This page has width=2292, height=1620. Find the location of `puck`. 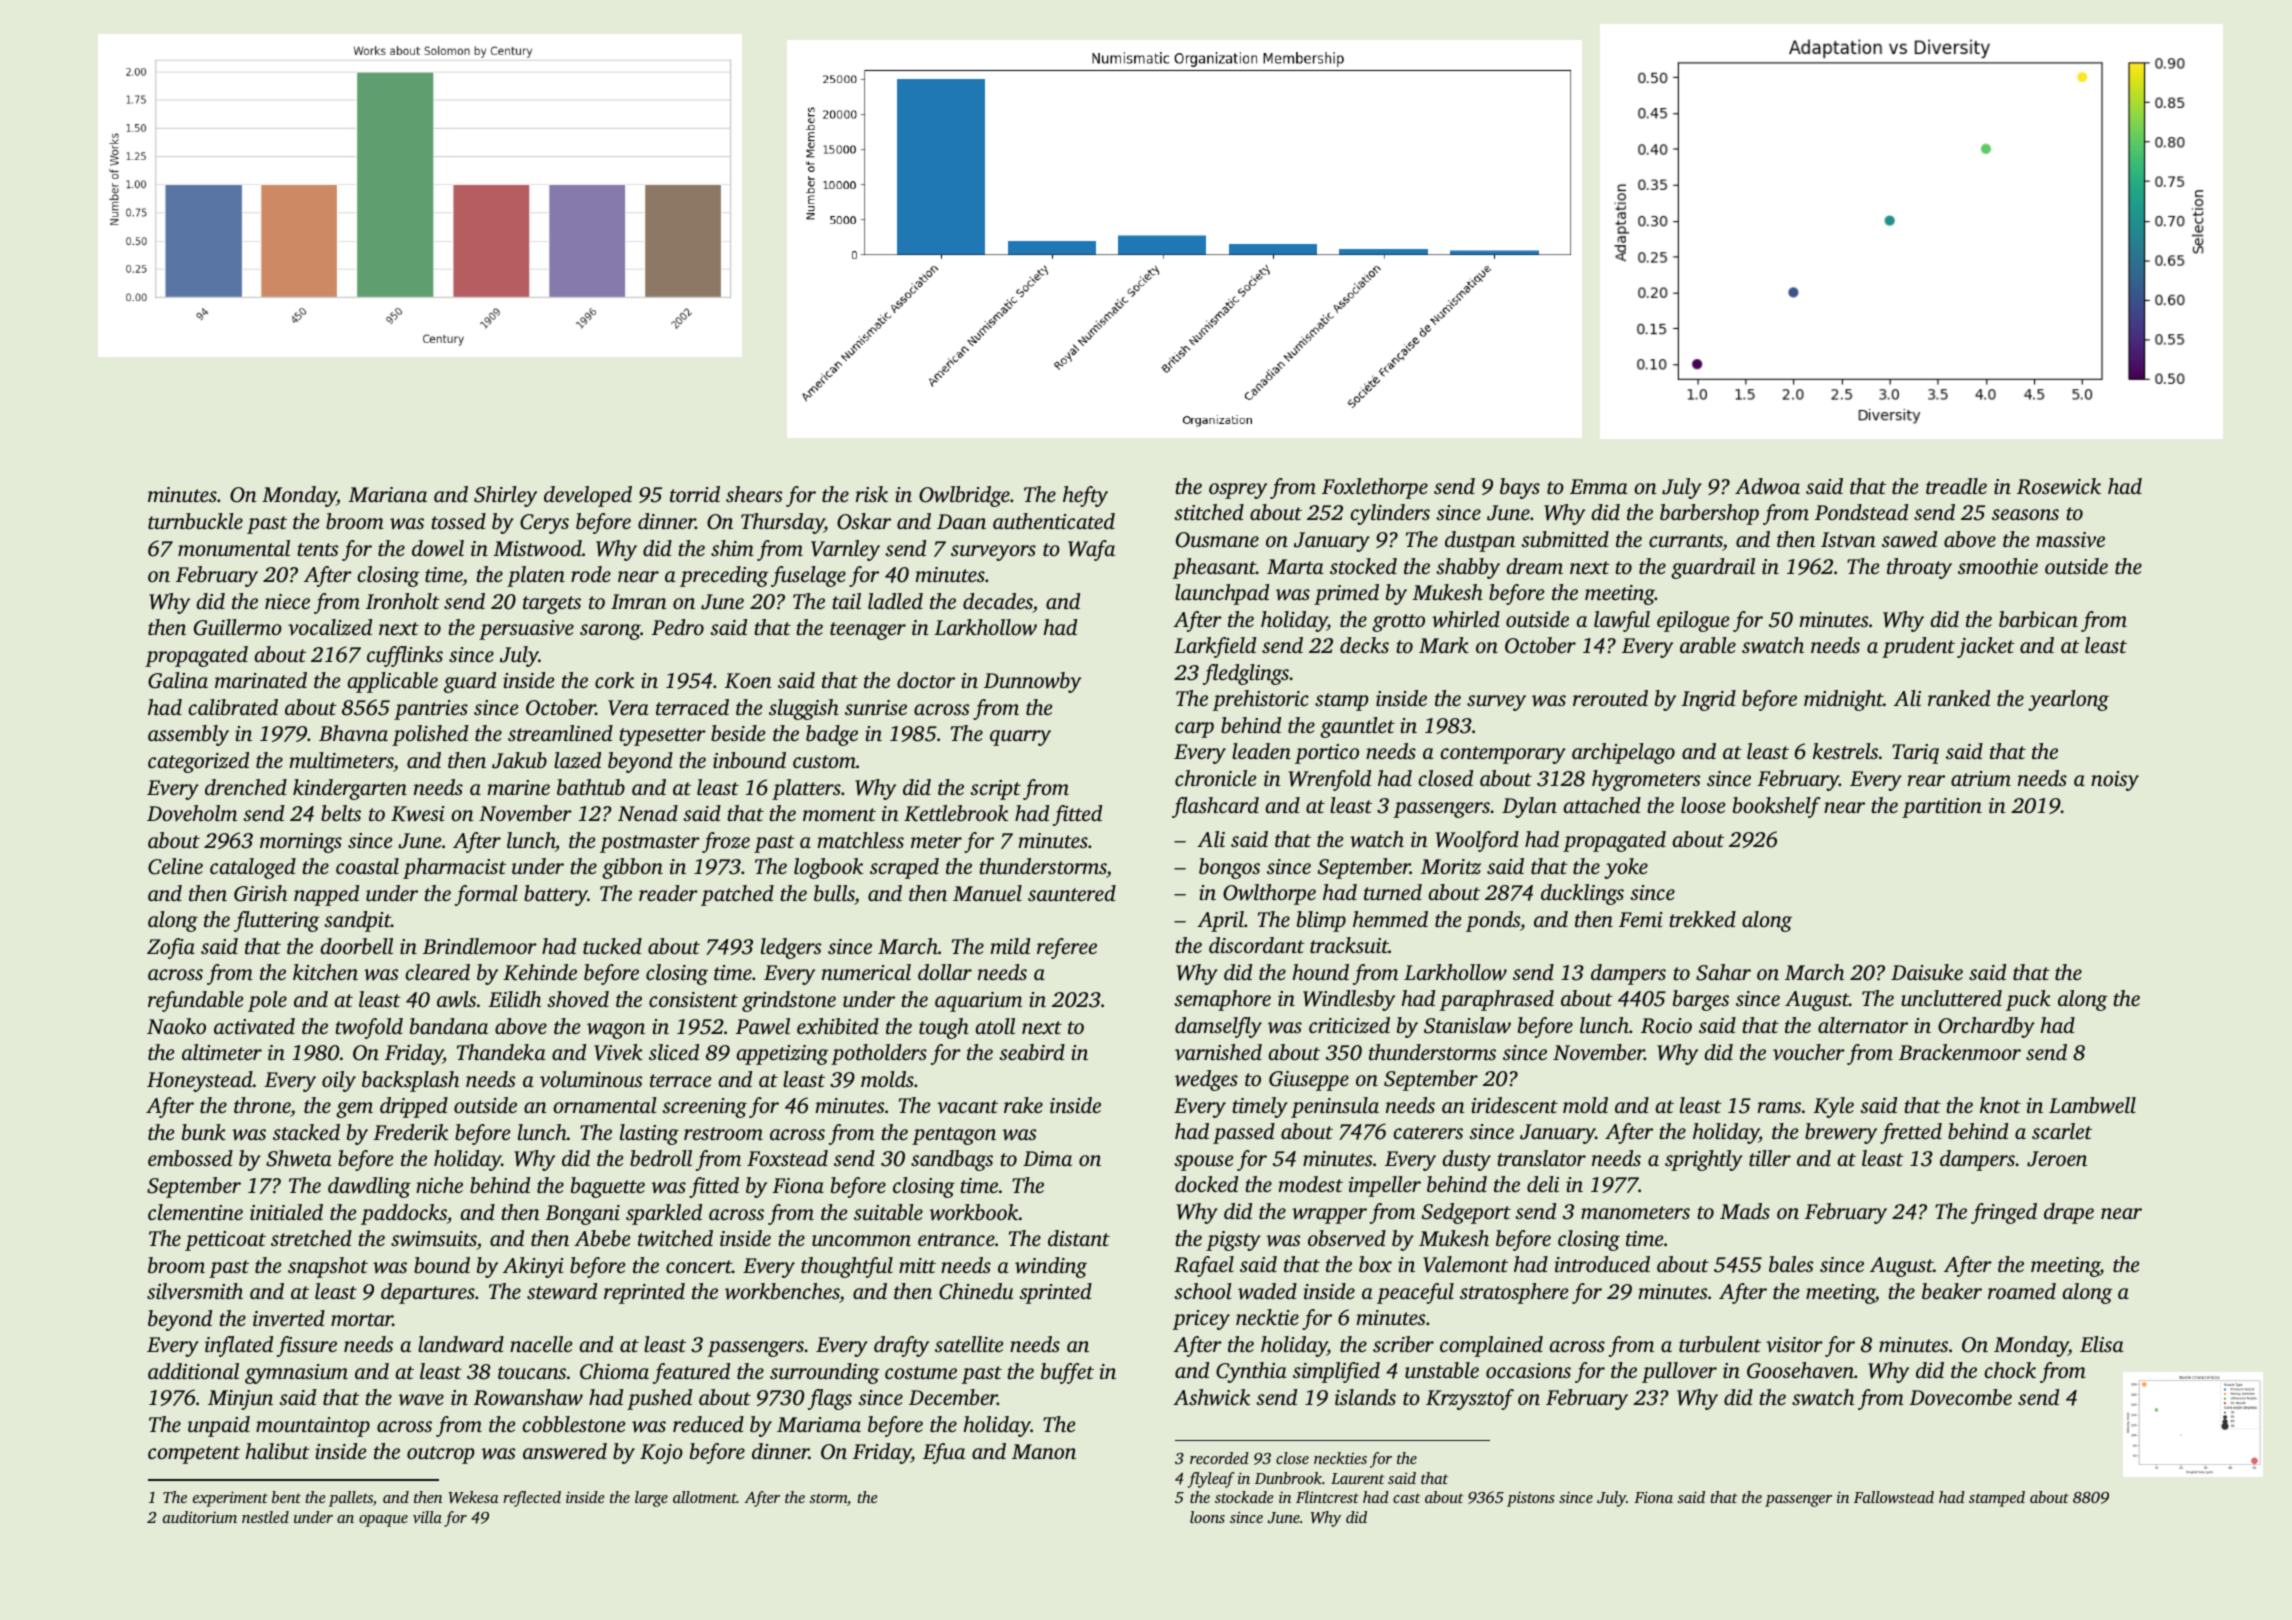

puck is located at coordinates (2028, 1000).
